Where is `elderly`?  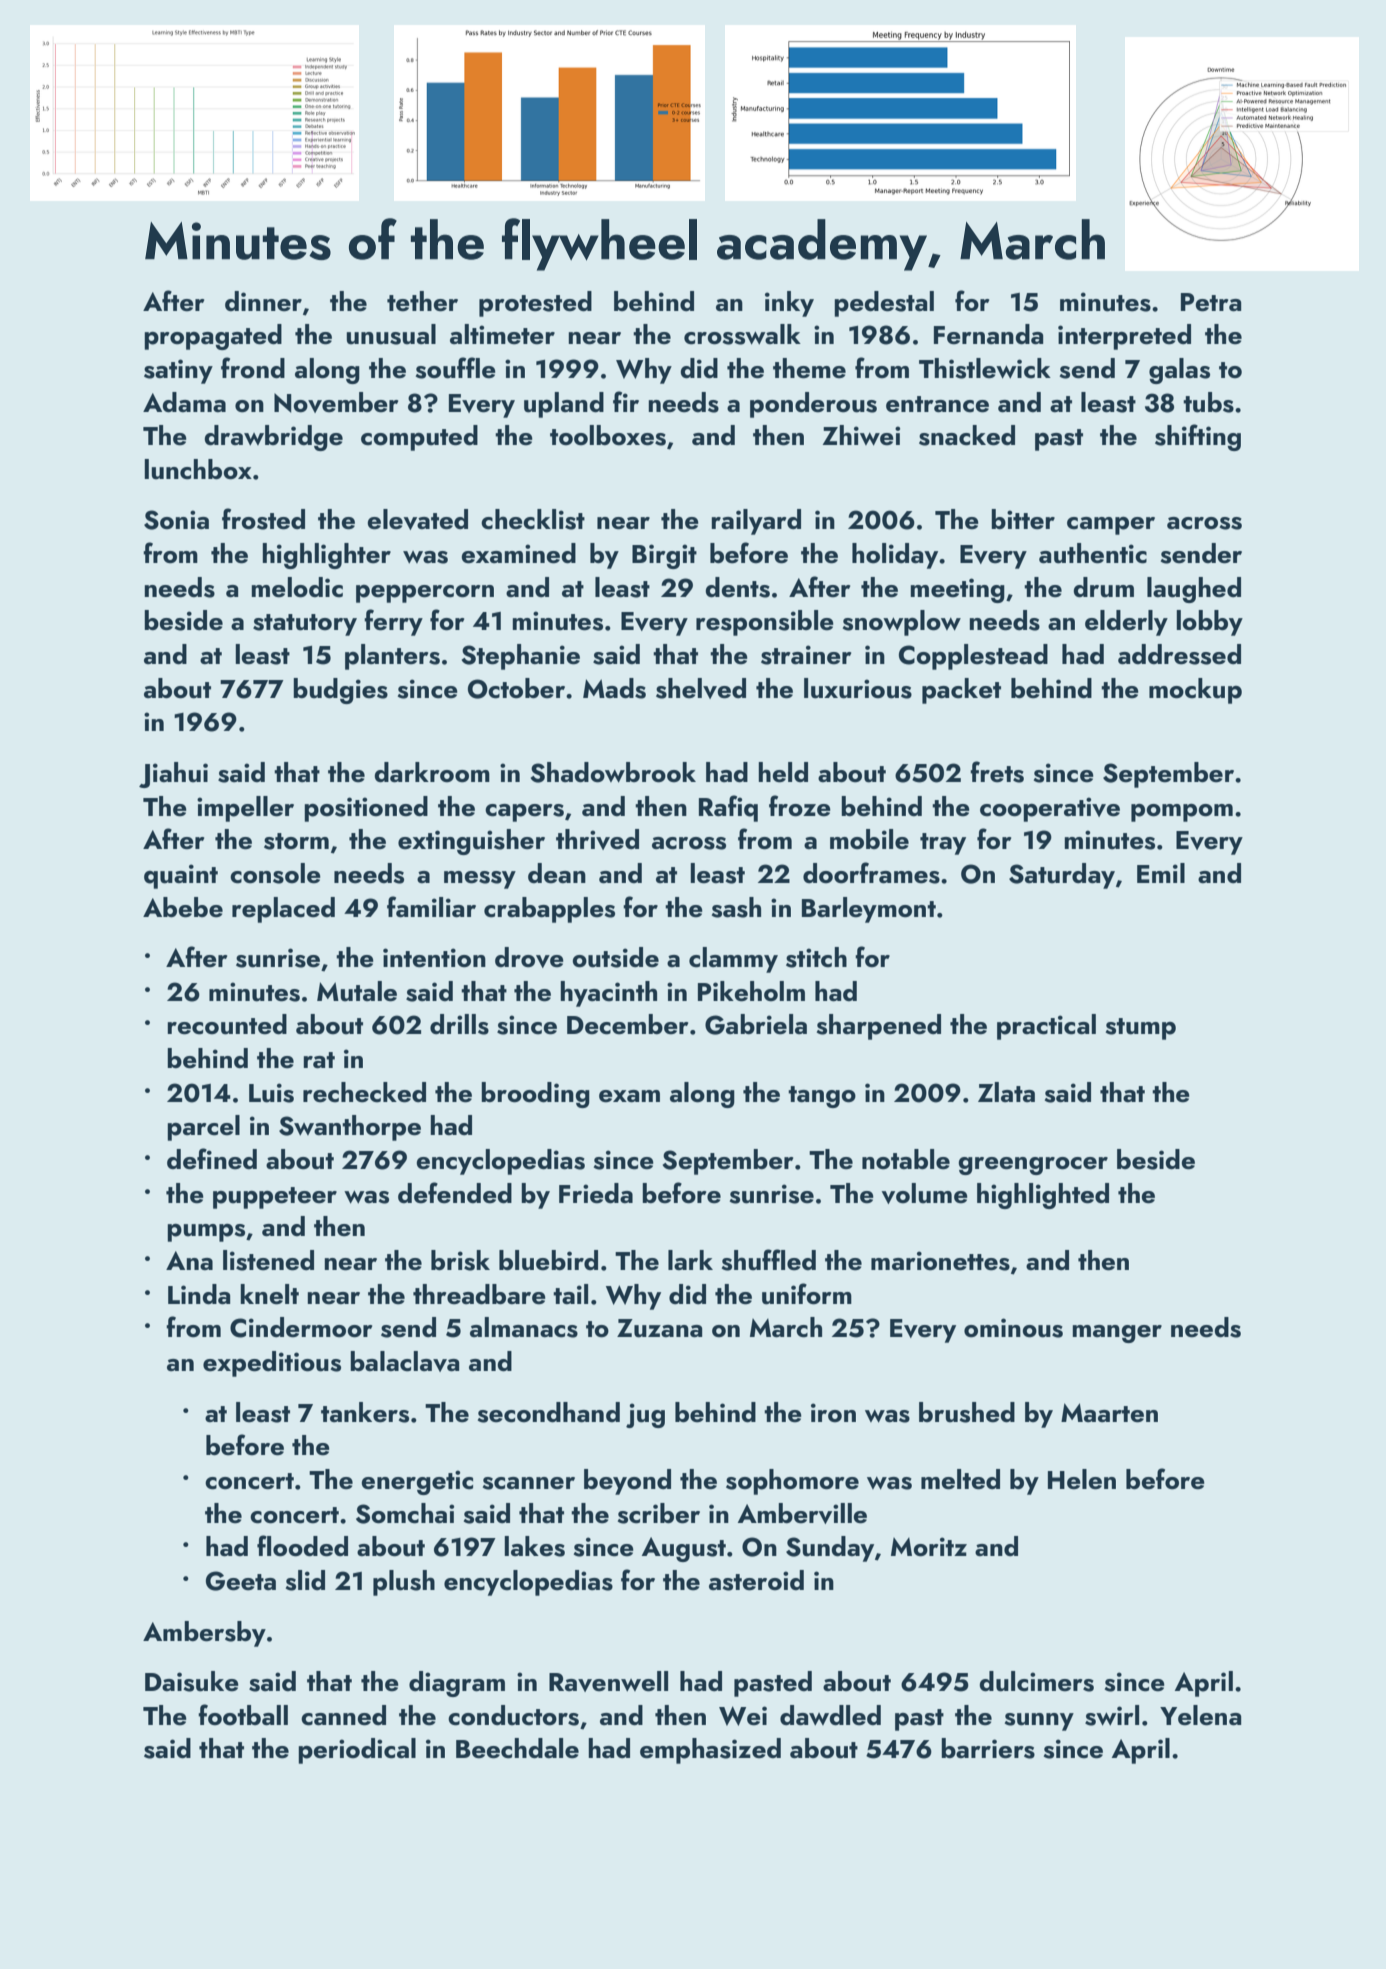 elderly is located at coordinates (1126, 623).
